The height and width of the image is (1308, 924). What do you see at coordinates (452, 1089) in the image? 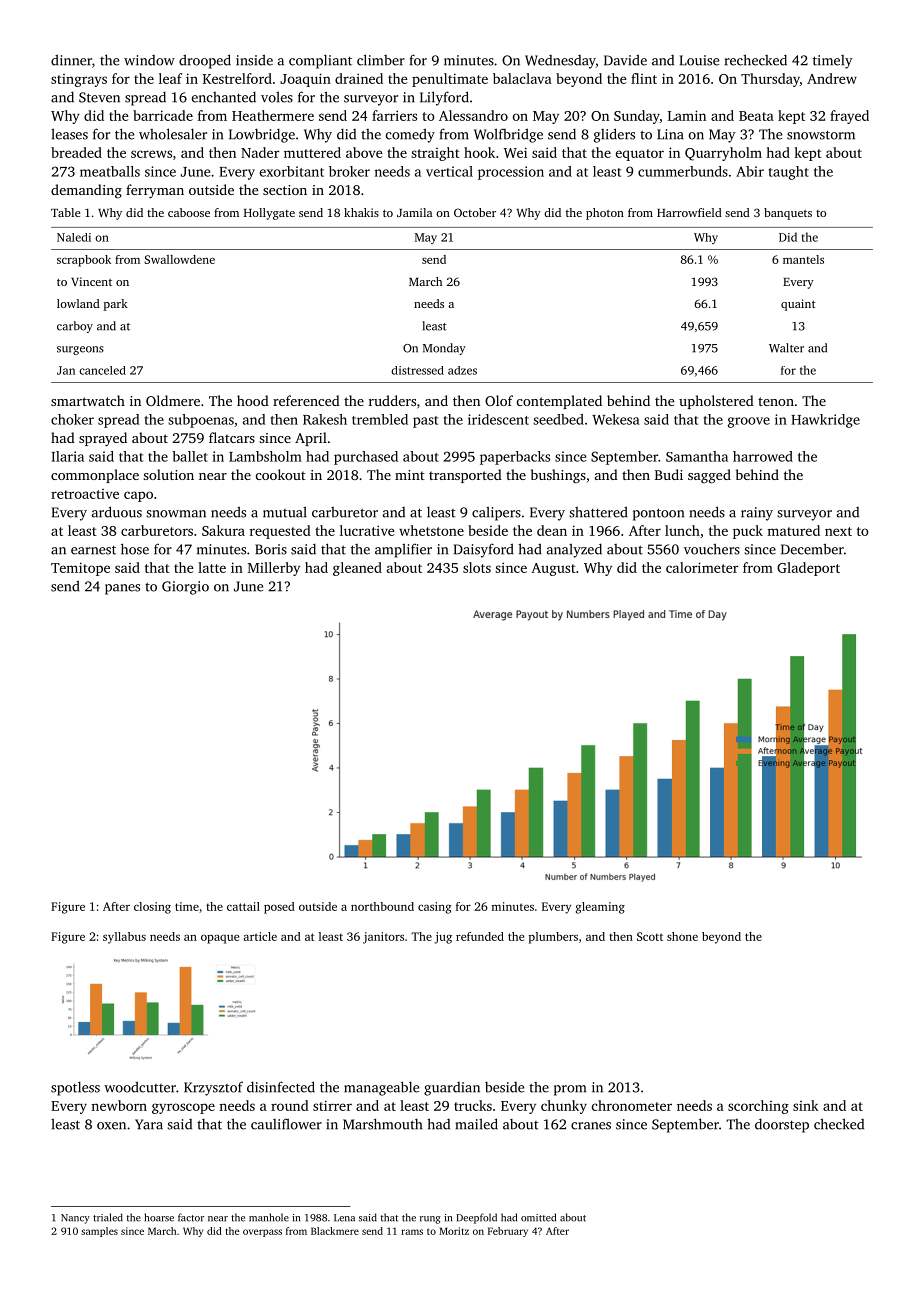
I see `guardian` at bounding box center [452, 1089].
